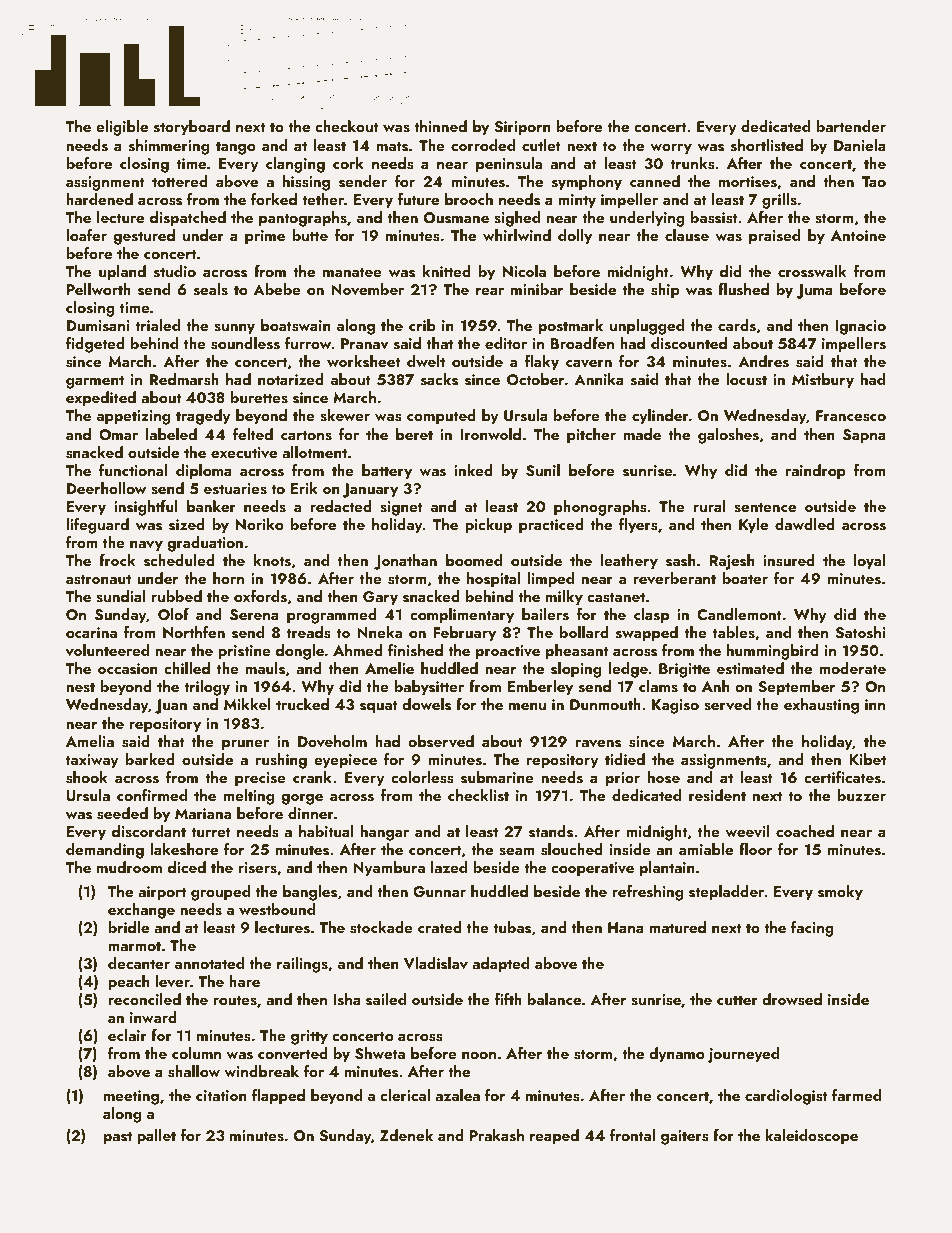 The width and height of the document is (952, 1233). What do you see at coordinates (811, 1137) in the document?
I see `kaleidoscope` at bounding box center [811, 1137].
